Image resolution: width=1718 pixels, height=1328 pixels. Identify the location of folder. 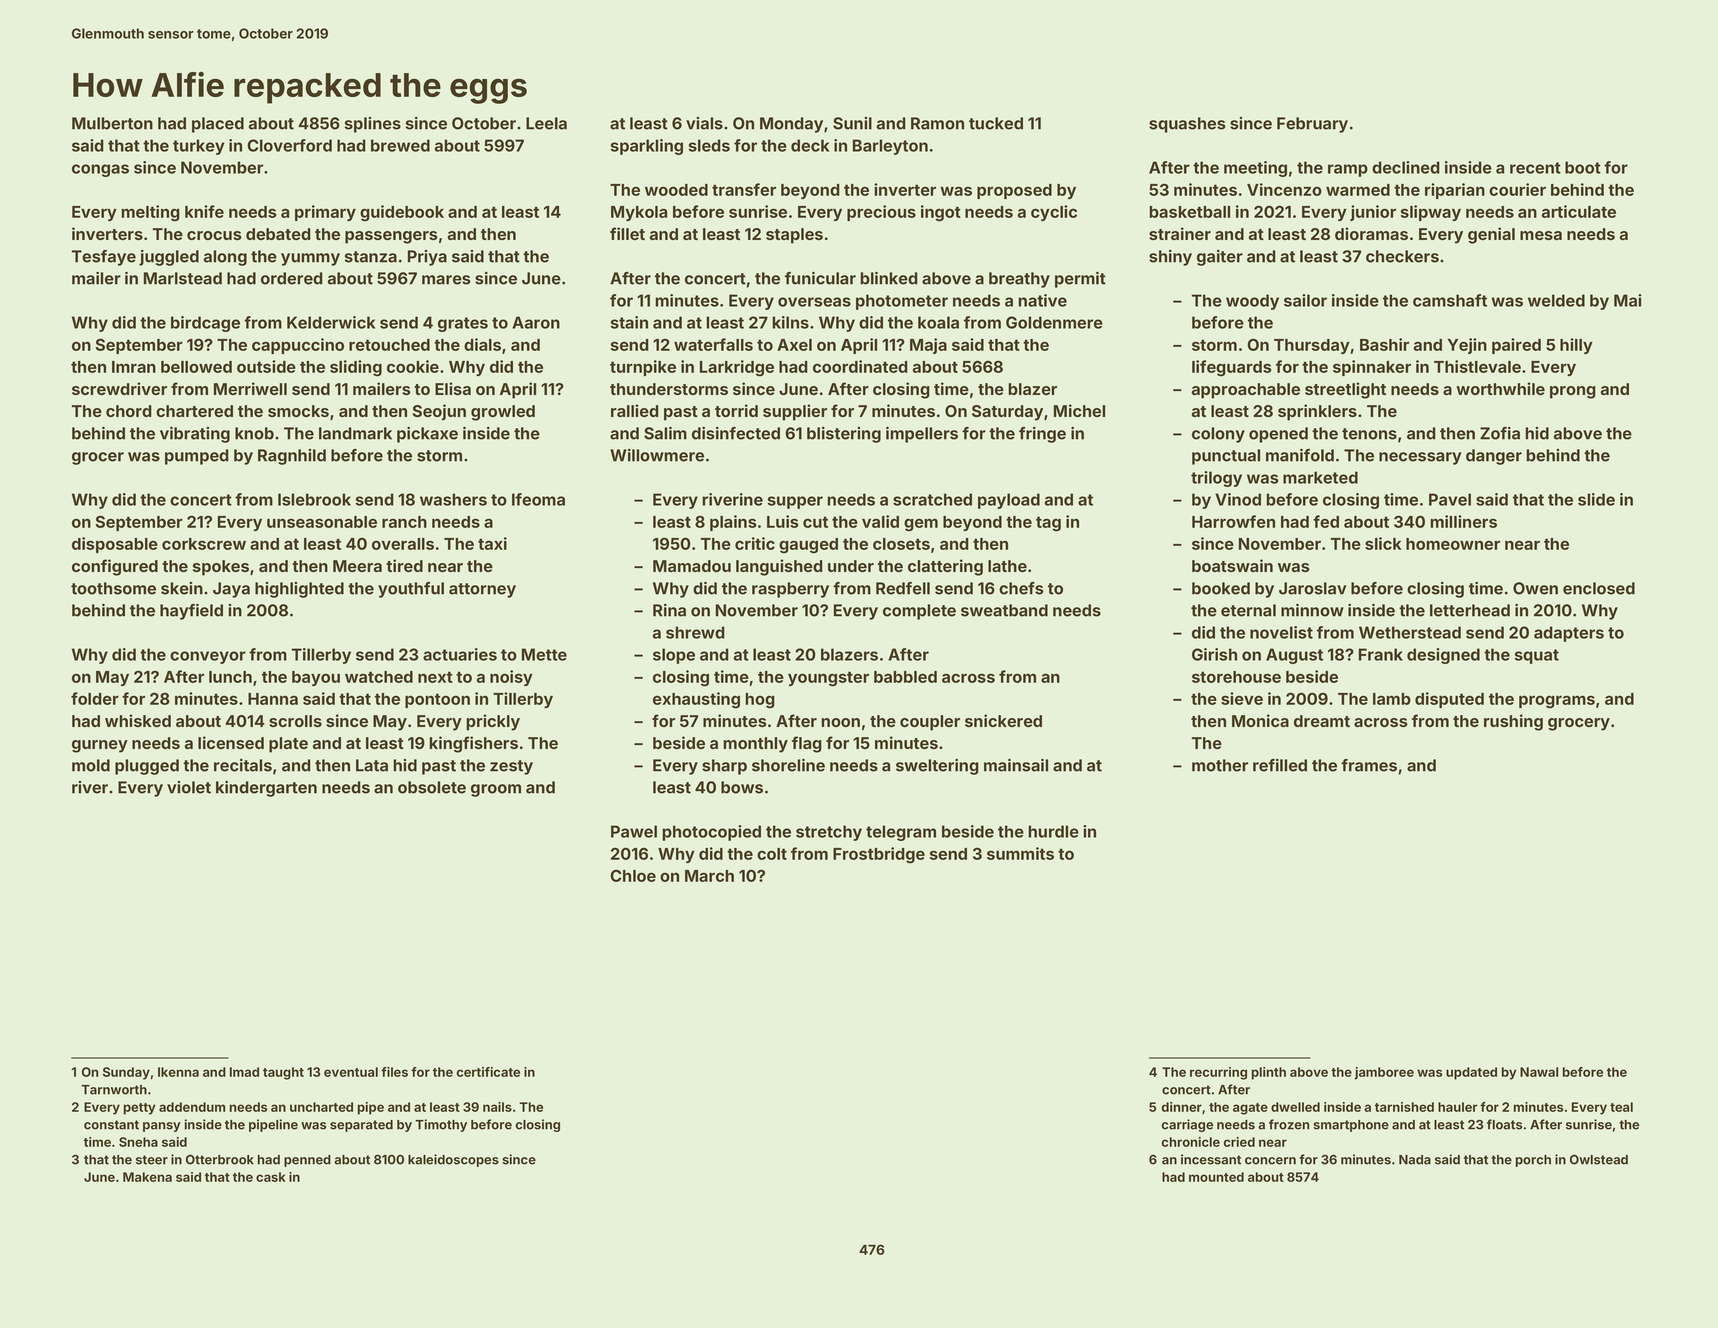
(95, 698).
